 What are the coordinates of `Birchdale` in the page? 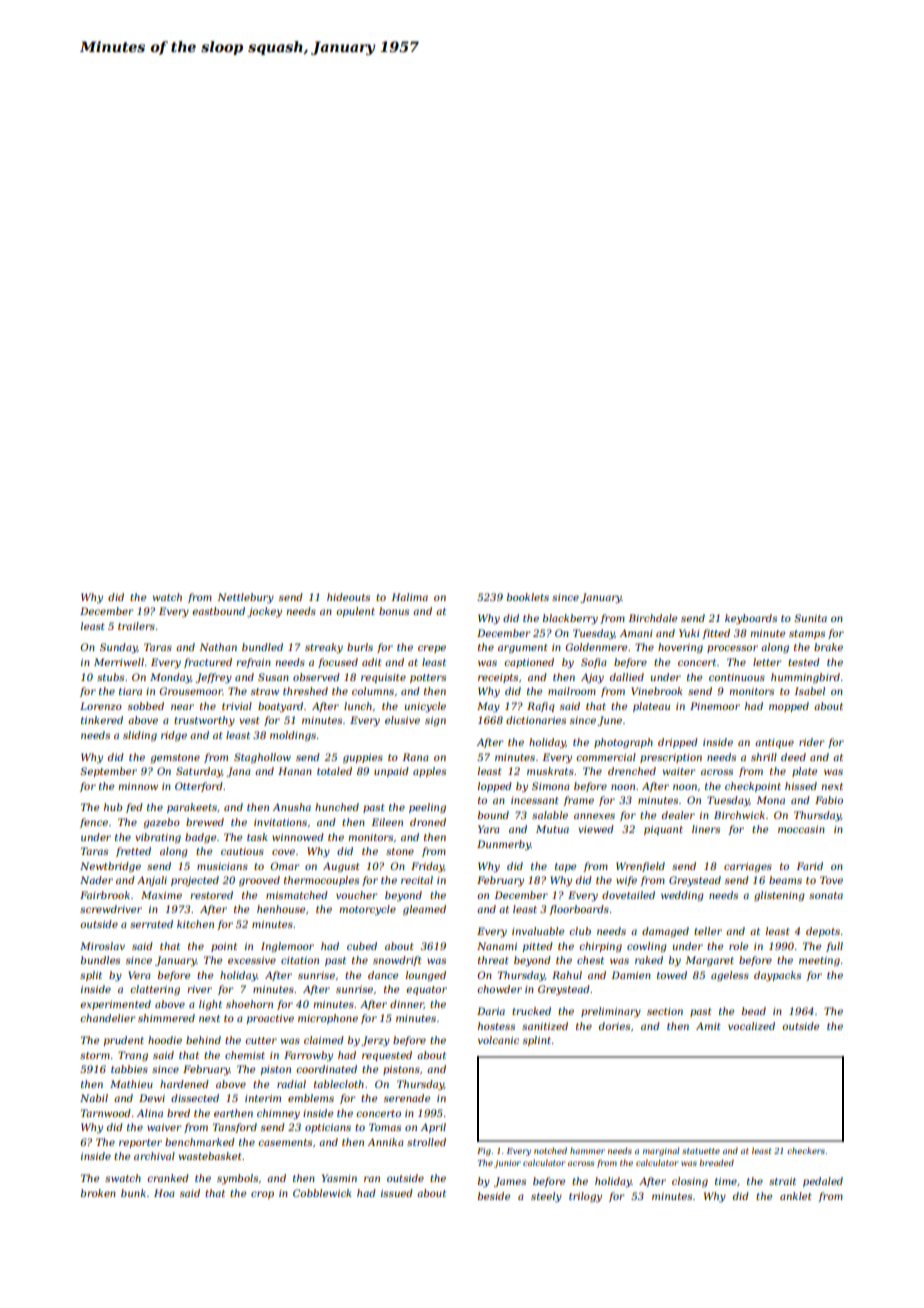 It's located at (652, 618).
